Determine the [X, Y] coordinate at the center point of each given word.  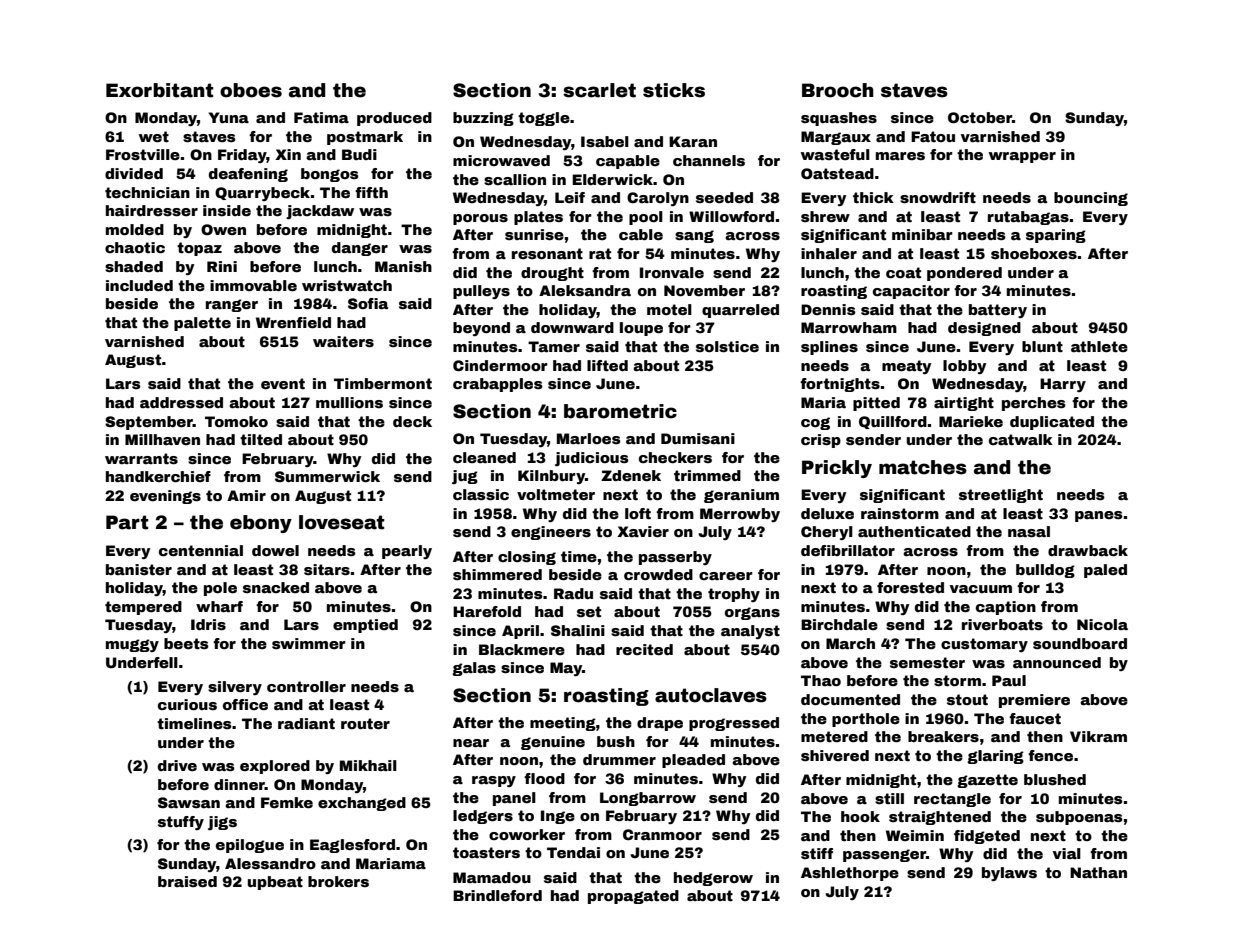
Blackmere [522, 649]
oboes [251, 90]
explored [275, 767]
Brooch [838, 90]
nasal [1029, 531]
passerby [675, 558]
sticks [674, 90]
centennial [201, 550]
